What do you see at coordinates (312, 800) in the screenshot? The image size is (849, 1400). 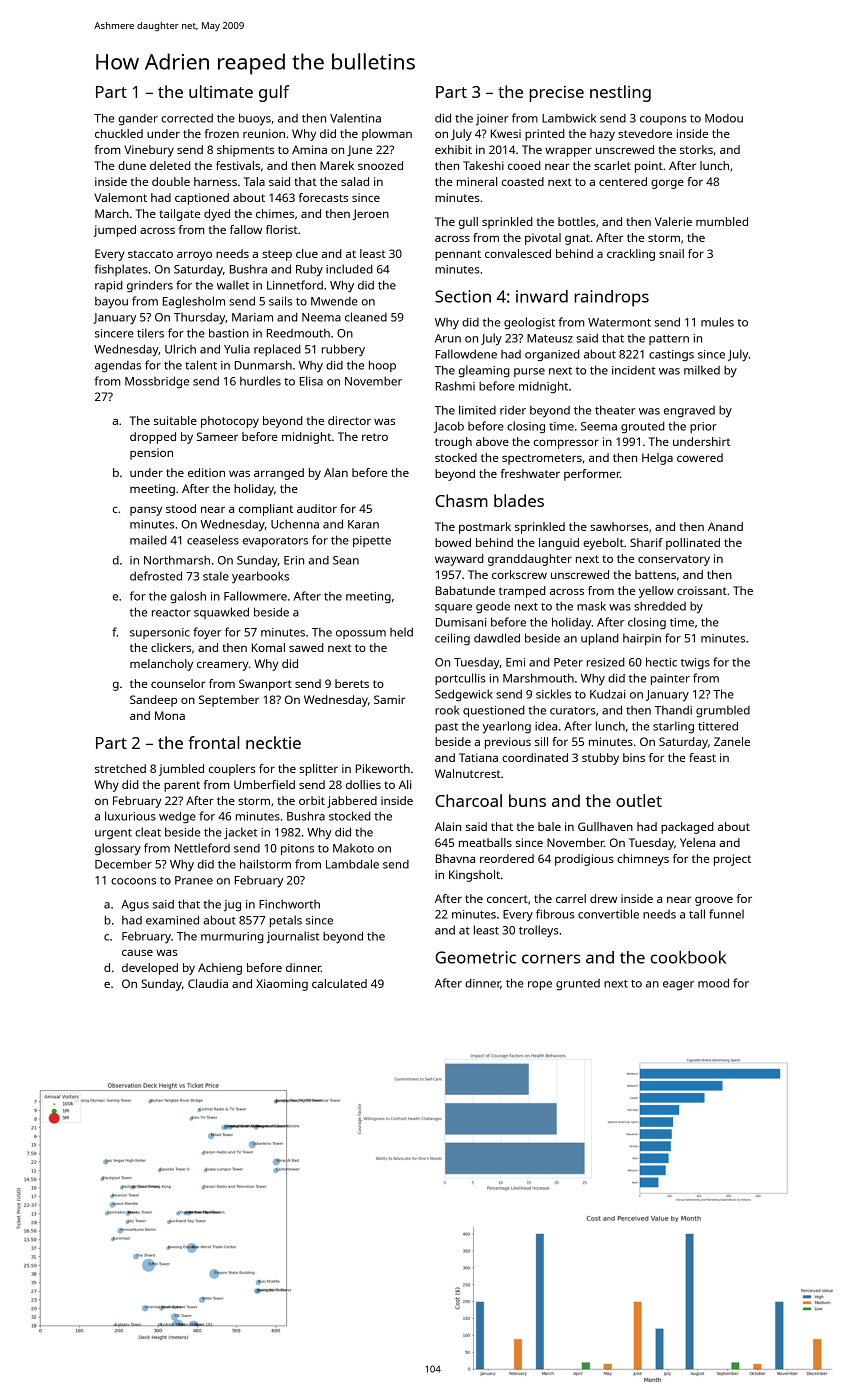 I see `orbit` at bounding box center [312, 800].
